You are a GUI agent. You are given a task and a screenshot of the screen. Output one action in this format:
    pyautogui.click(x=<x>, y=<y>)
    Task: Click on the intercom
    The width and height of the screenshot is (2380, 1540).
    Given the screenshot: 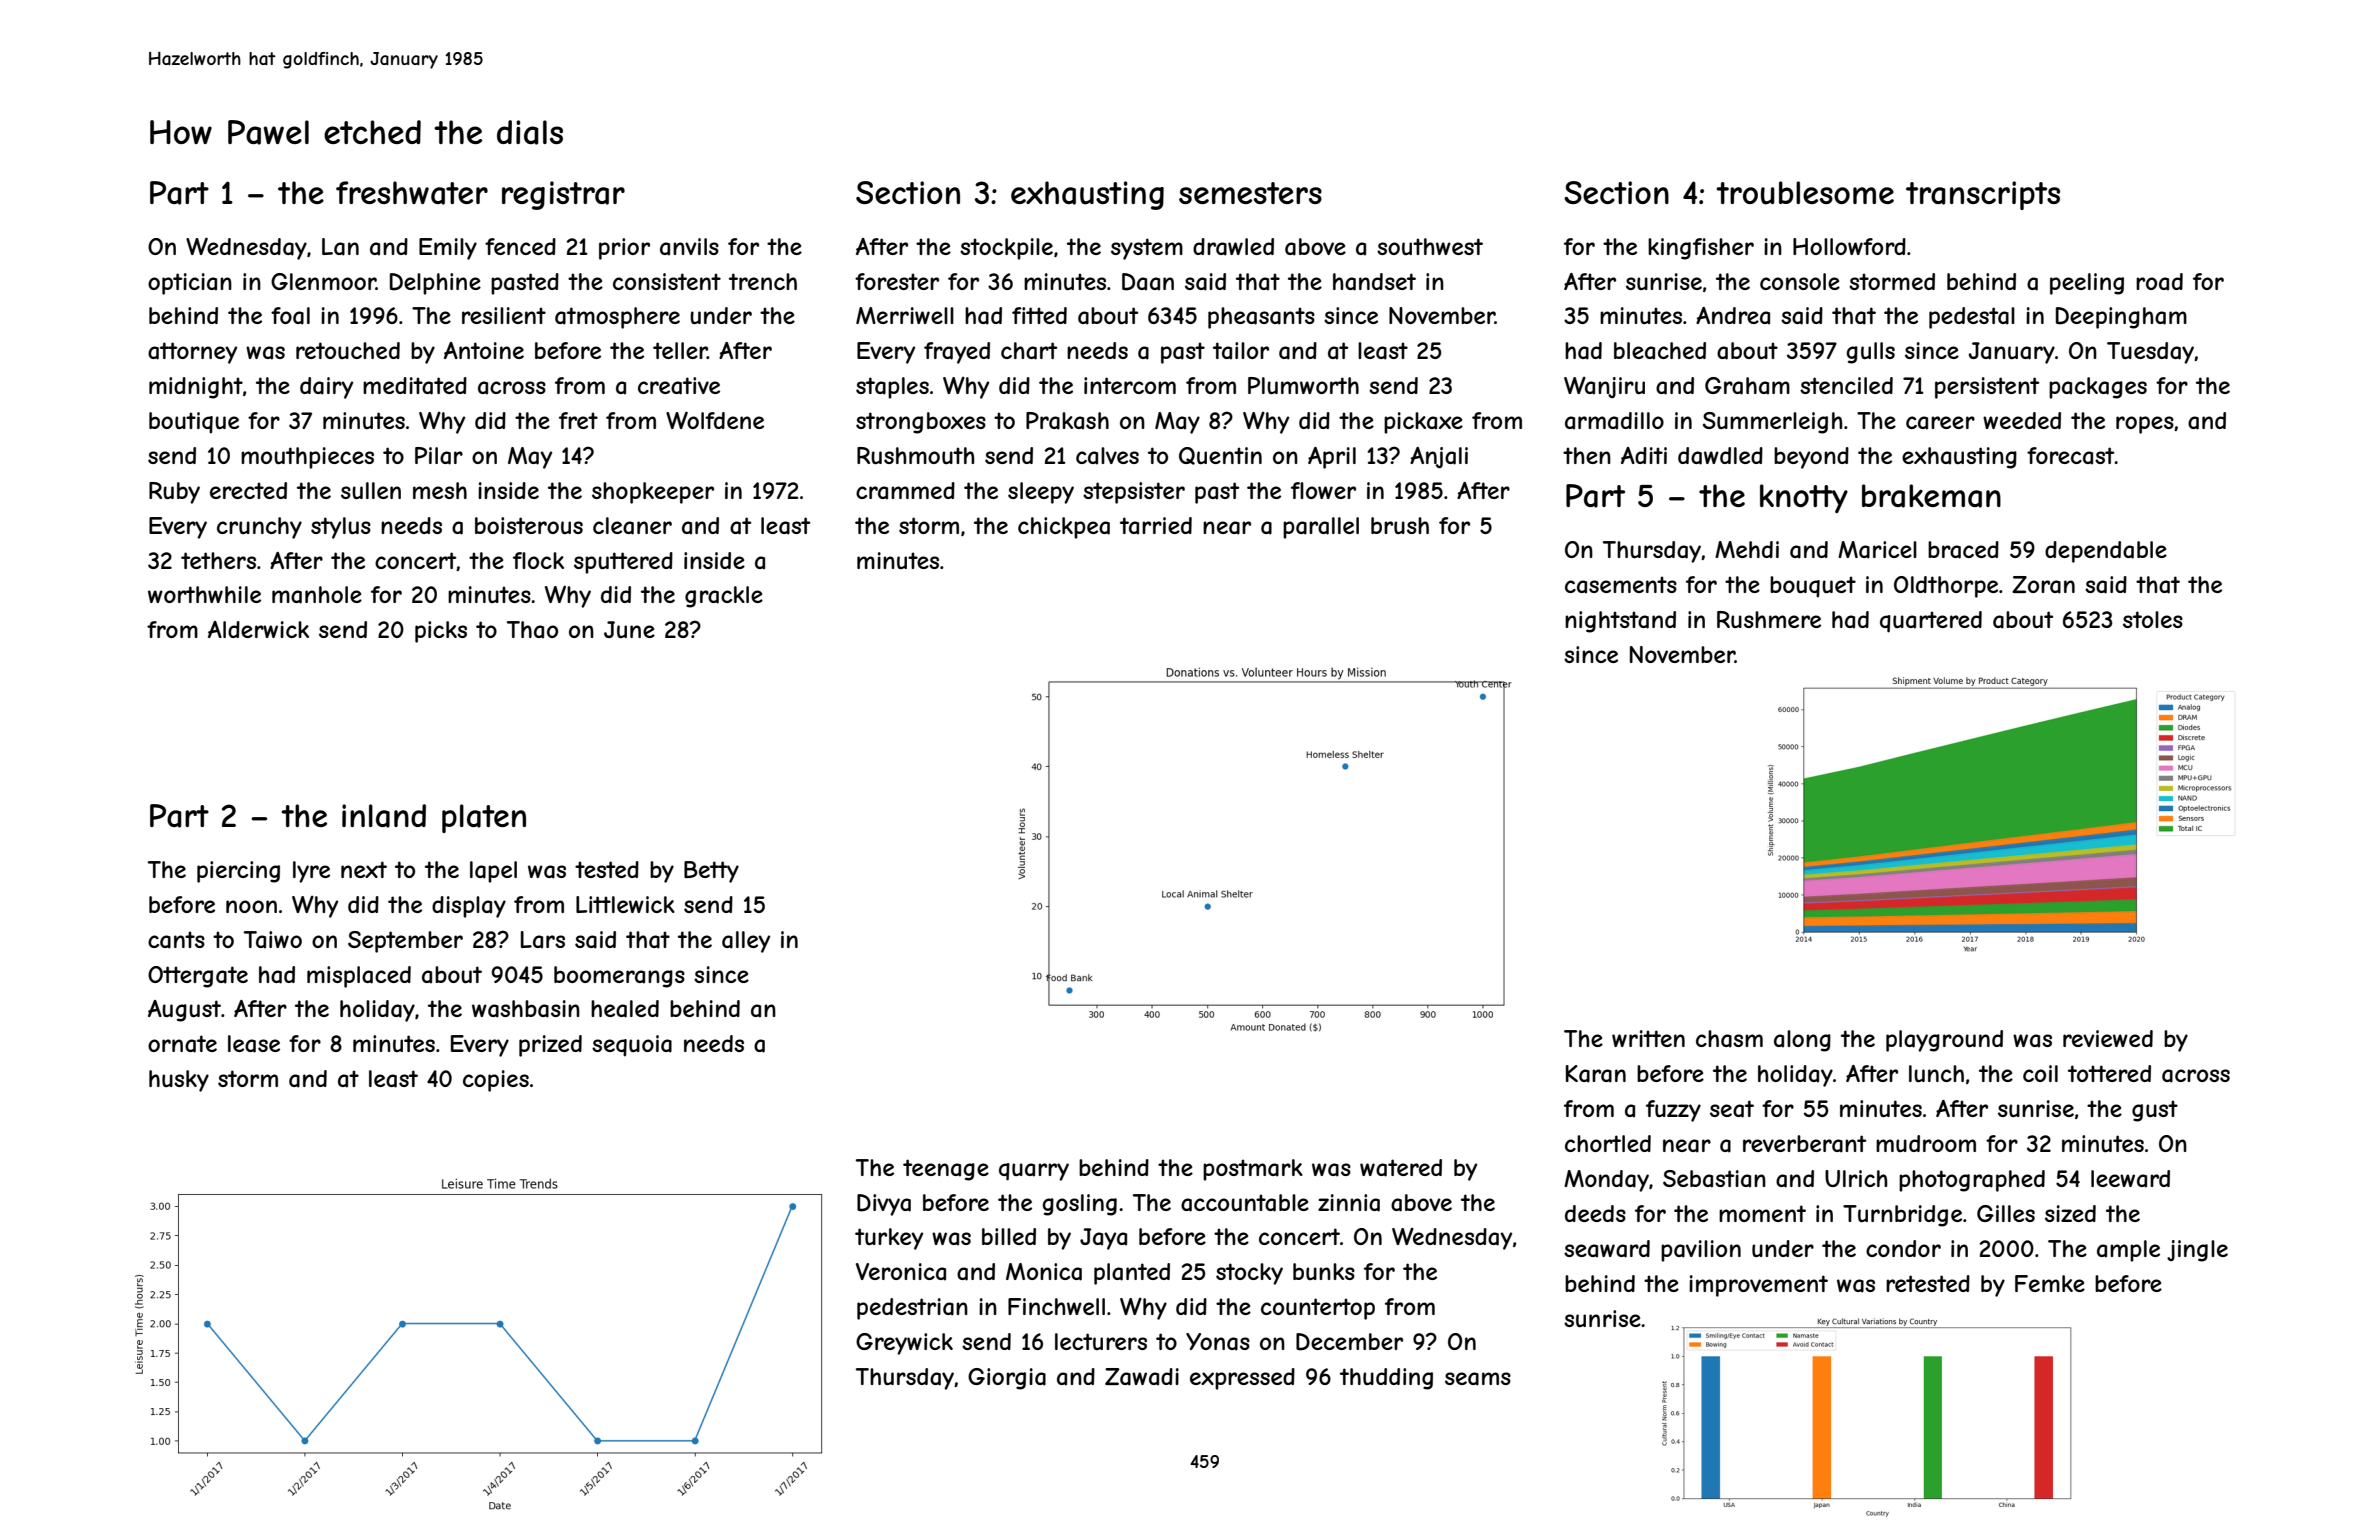 What is the action you would take?
    pyautogui.click(x=1130, y=385)
